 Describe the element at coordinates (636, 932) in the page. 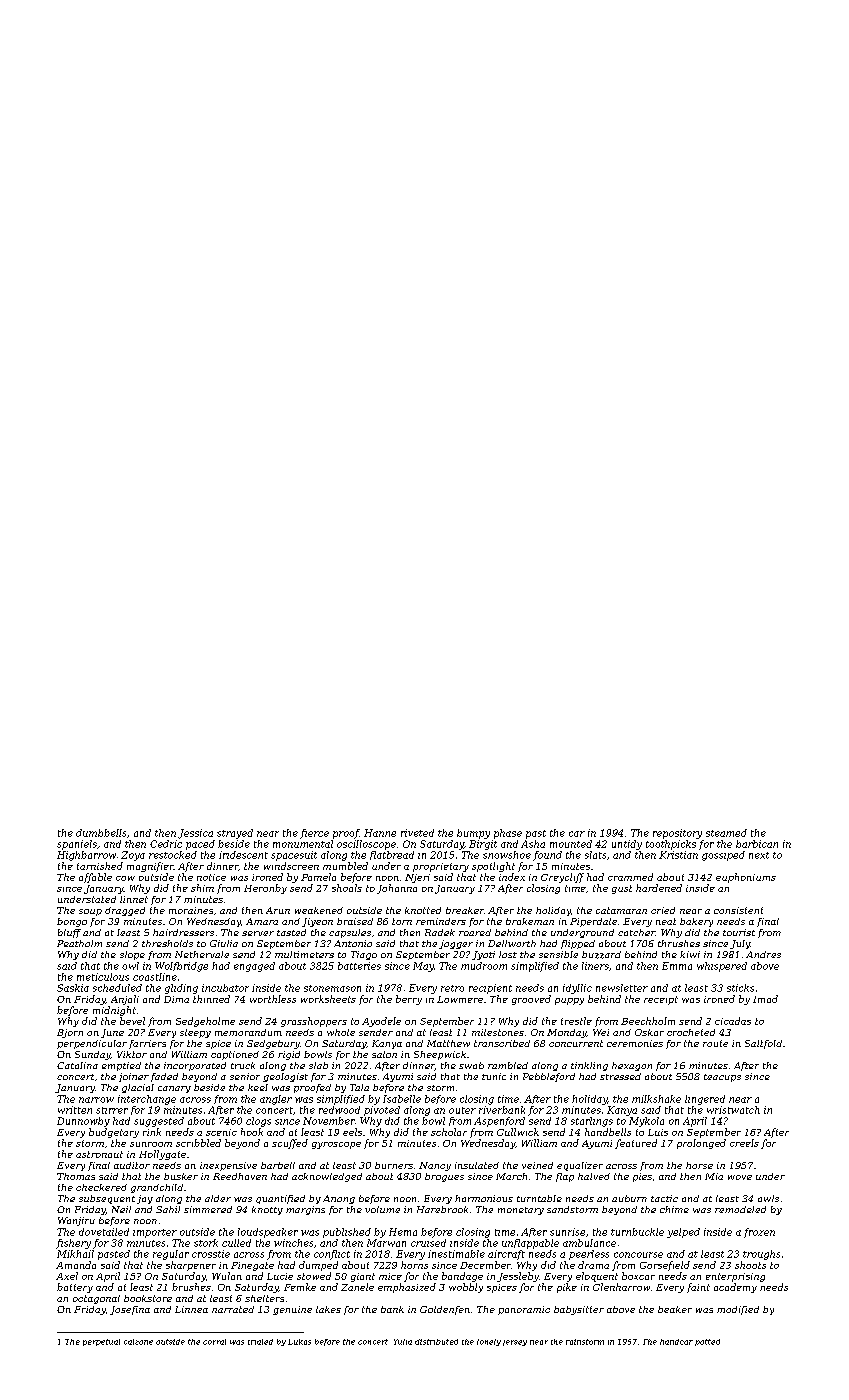

I see `catcher` at that location.
